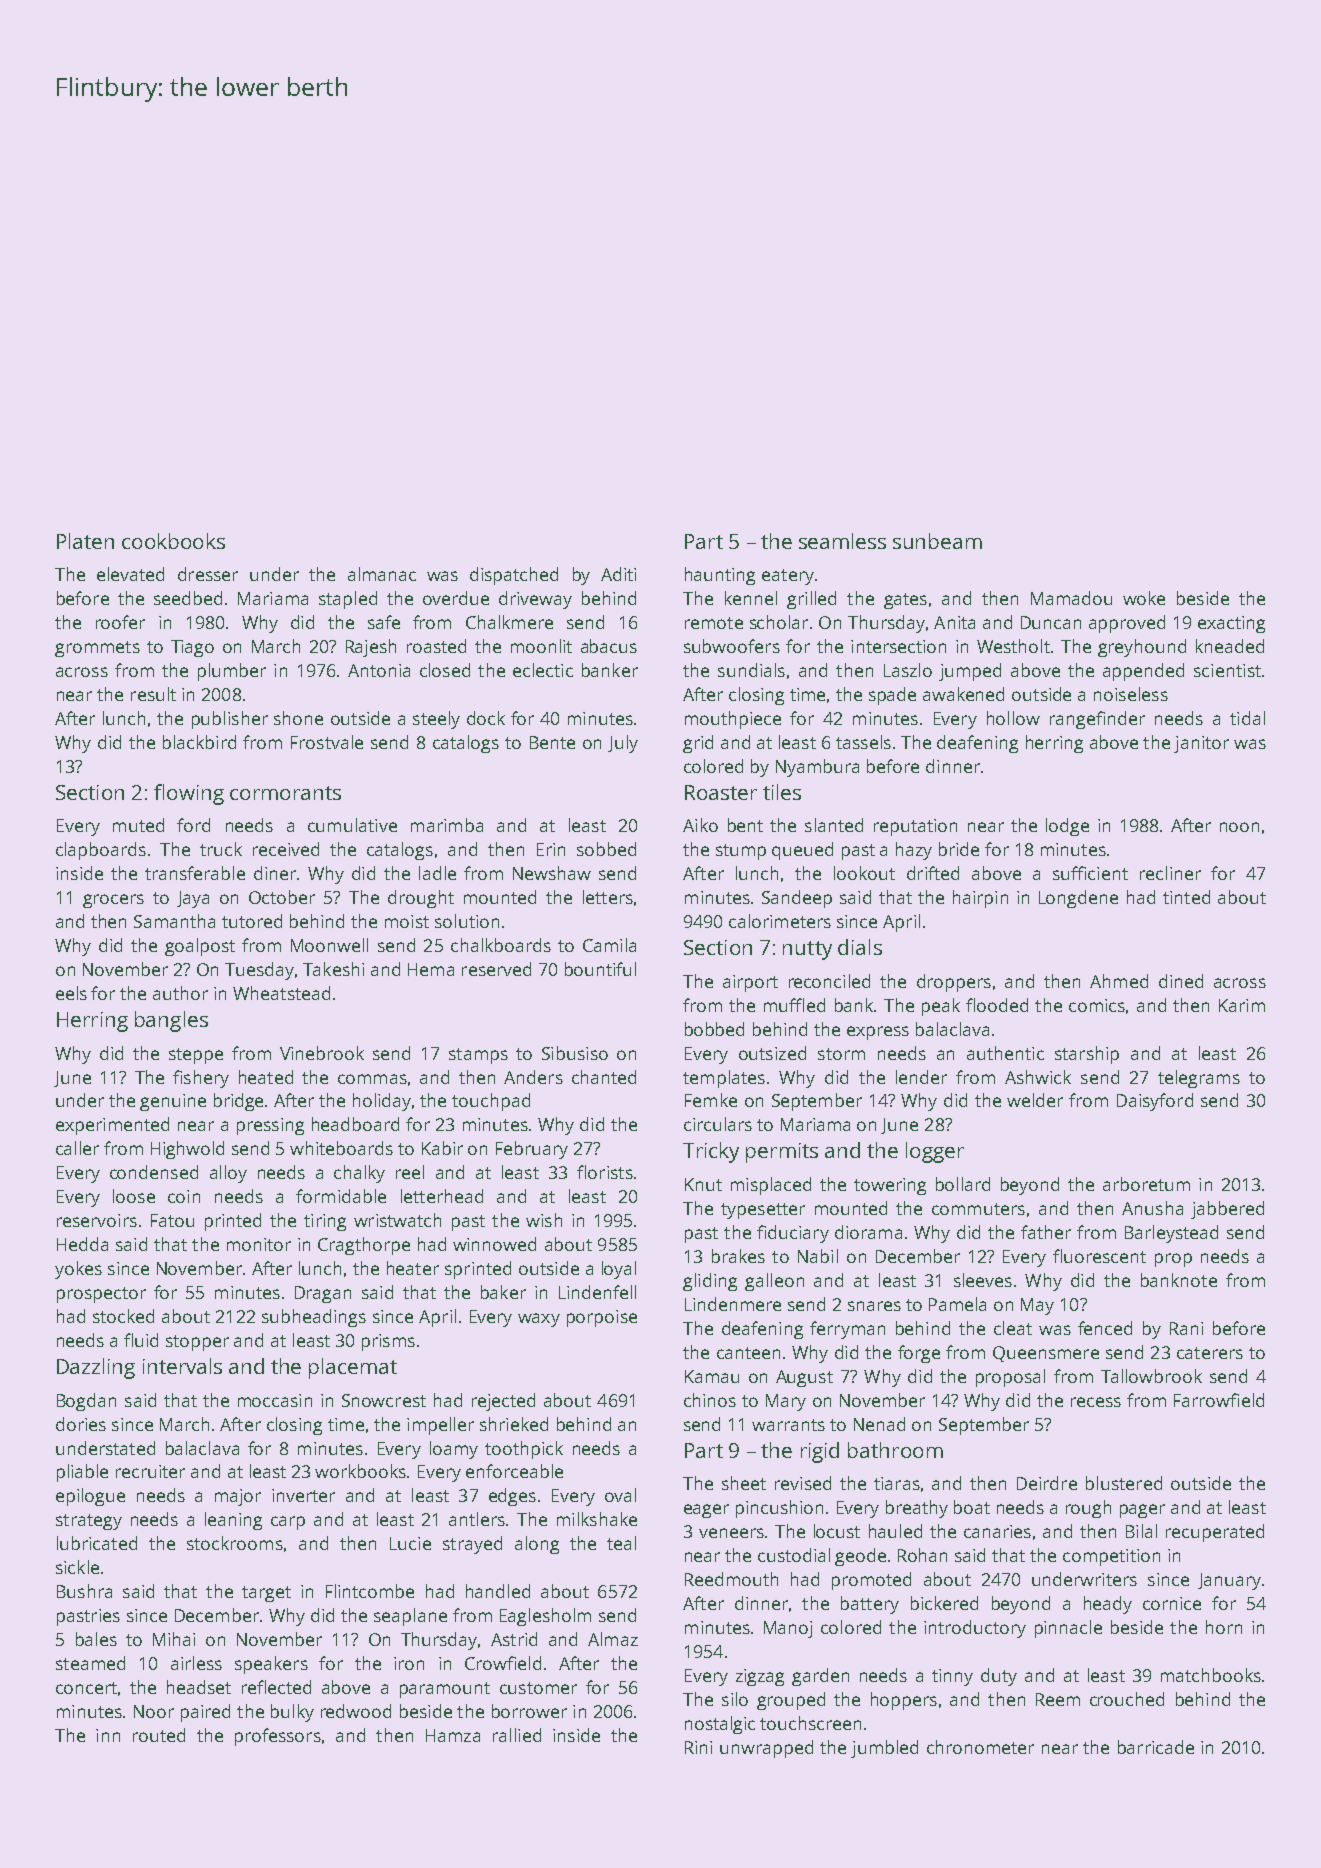  I want to click on Sibusiso, so click(575, 1053).
